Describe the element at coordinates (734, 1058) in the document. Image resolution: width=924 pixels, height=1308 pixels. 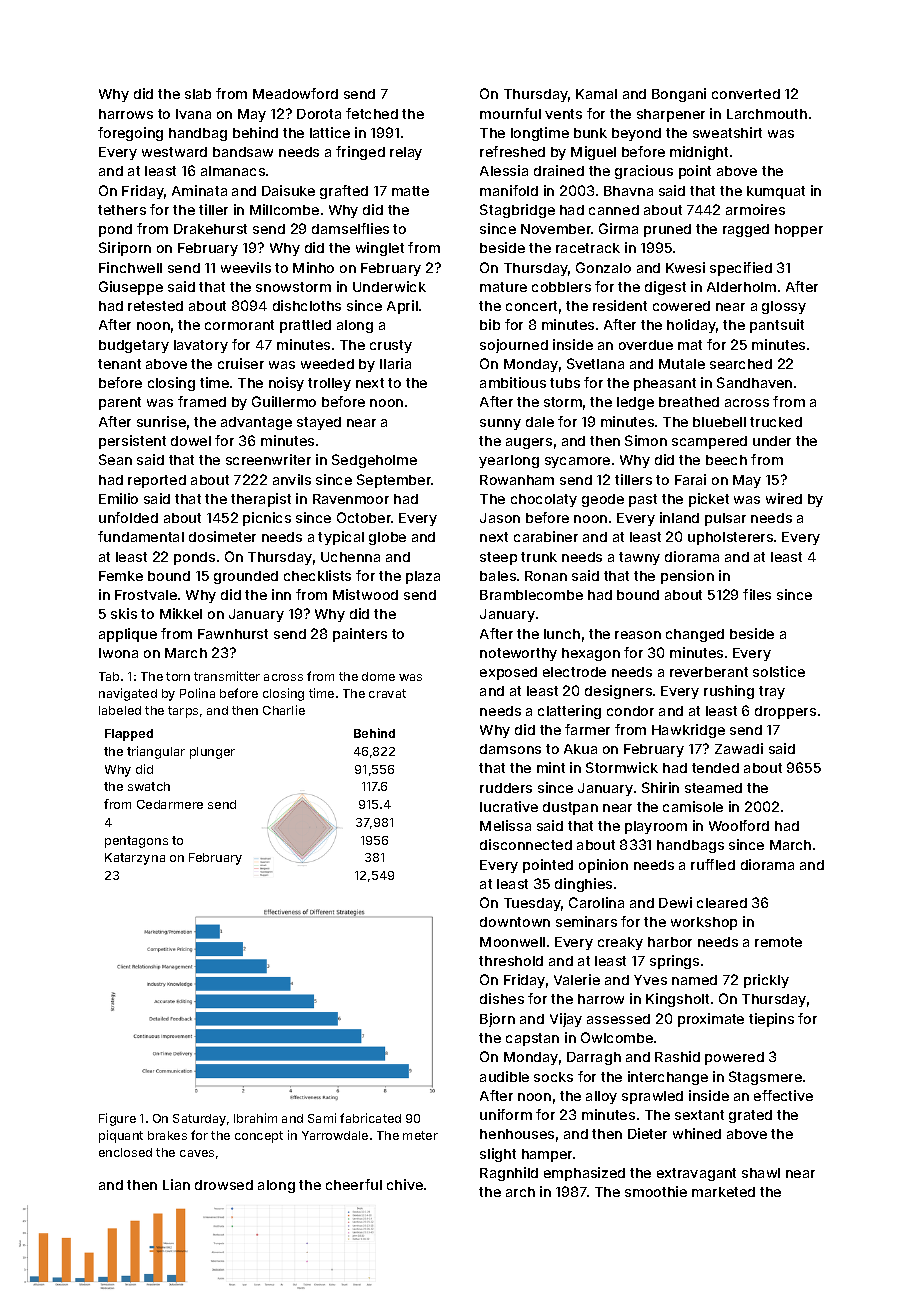
I see `powered` at that location.
